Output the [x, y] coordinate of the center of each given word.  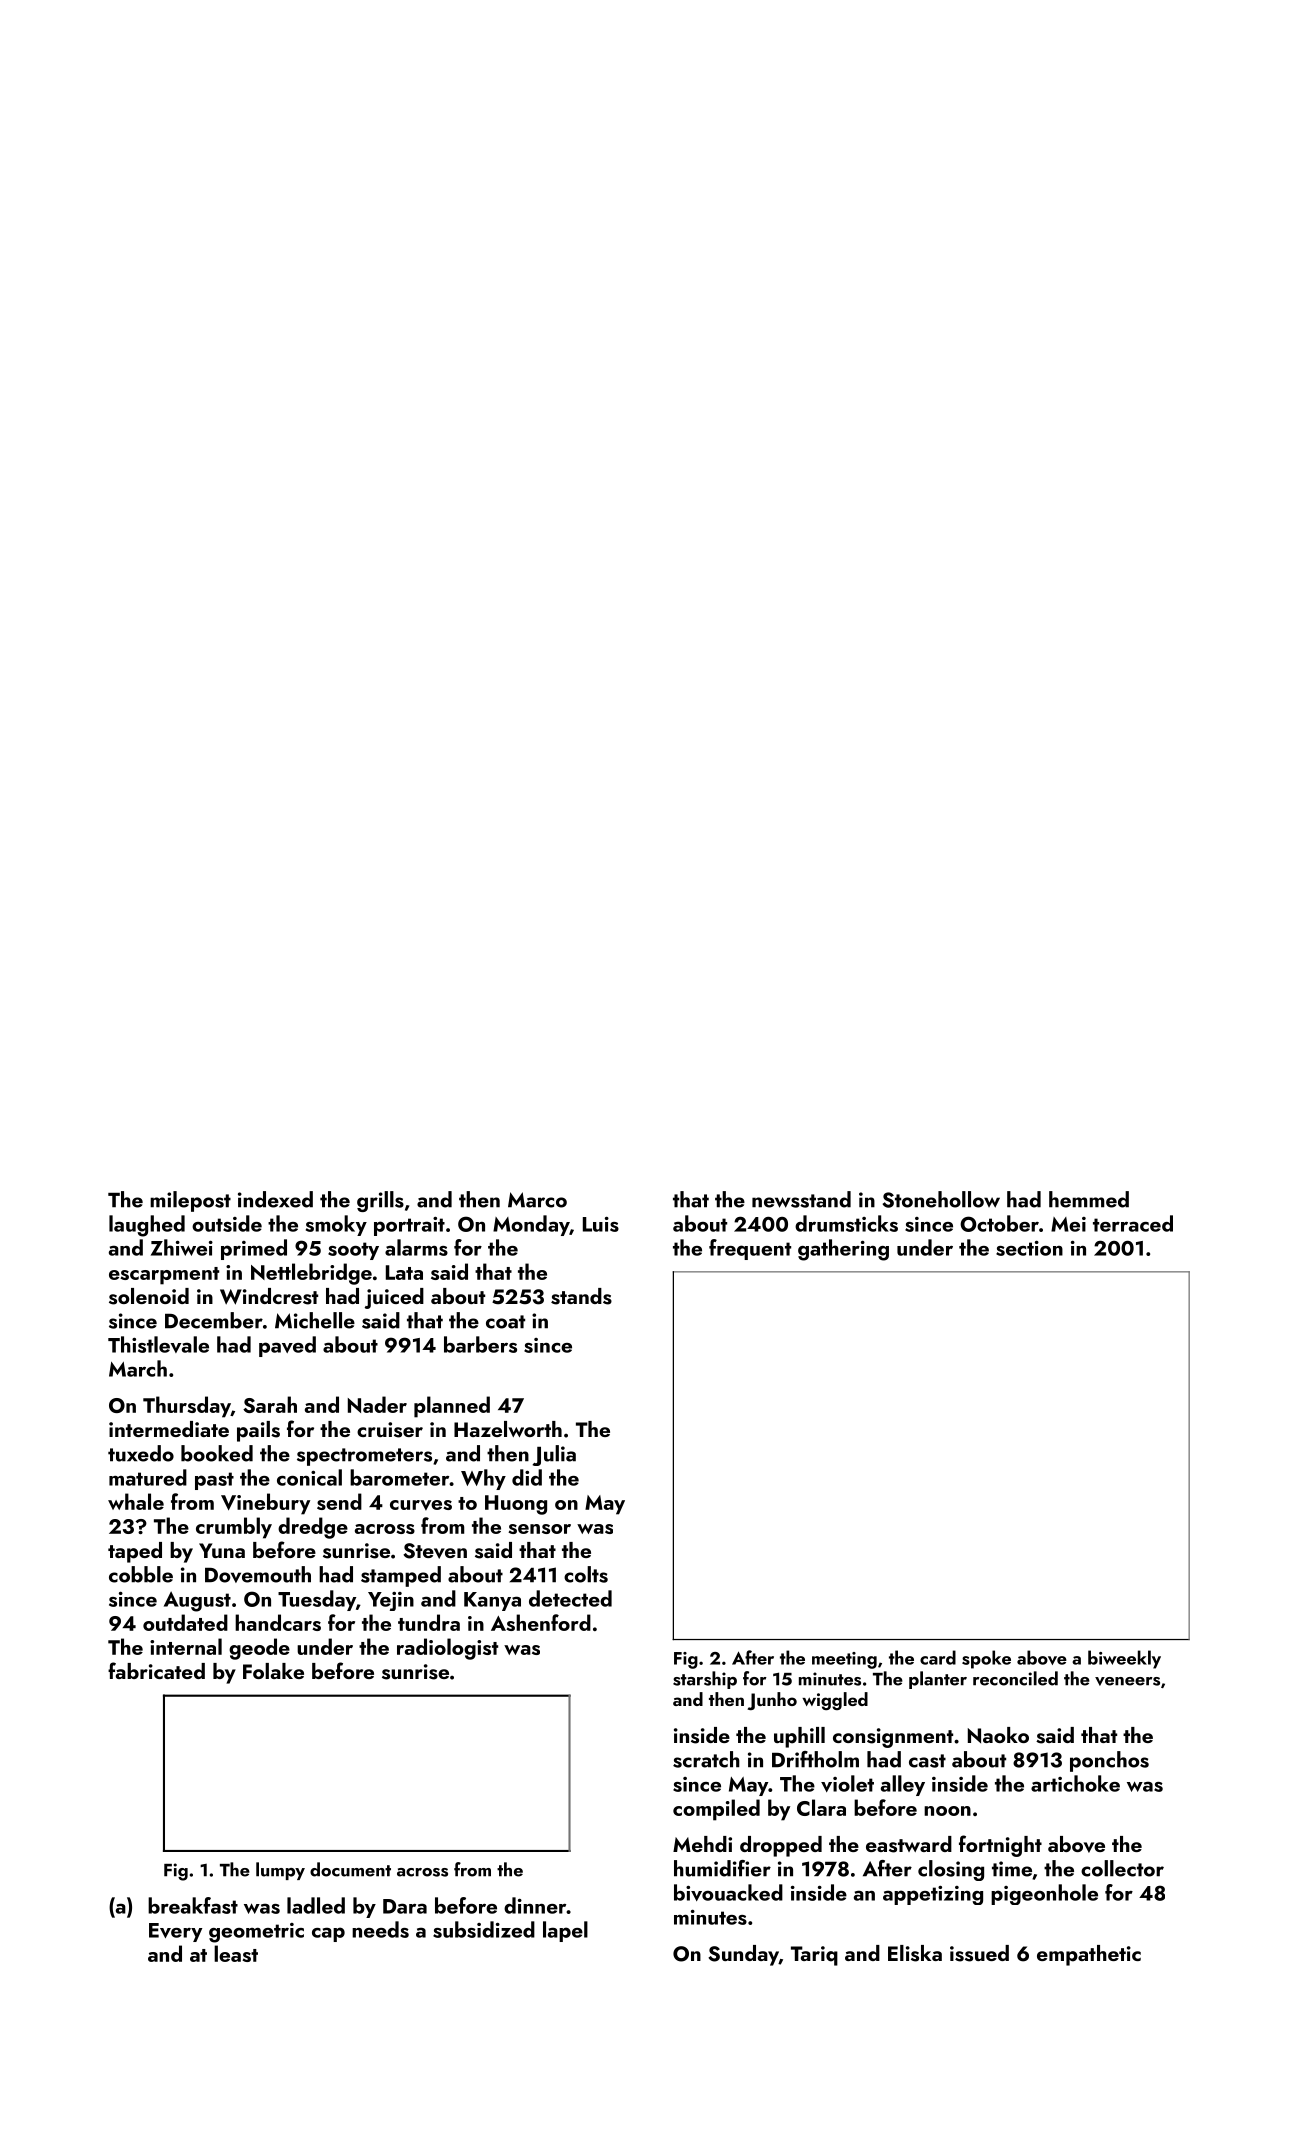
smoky [336, 1225]
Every [175, 1932]
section [1029, 1248]
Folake [273, 1671]
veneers [1127, 1681]
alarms [416, 1247]
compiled [716, 1810]
